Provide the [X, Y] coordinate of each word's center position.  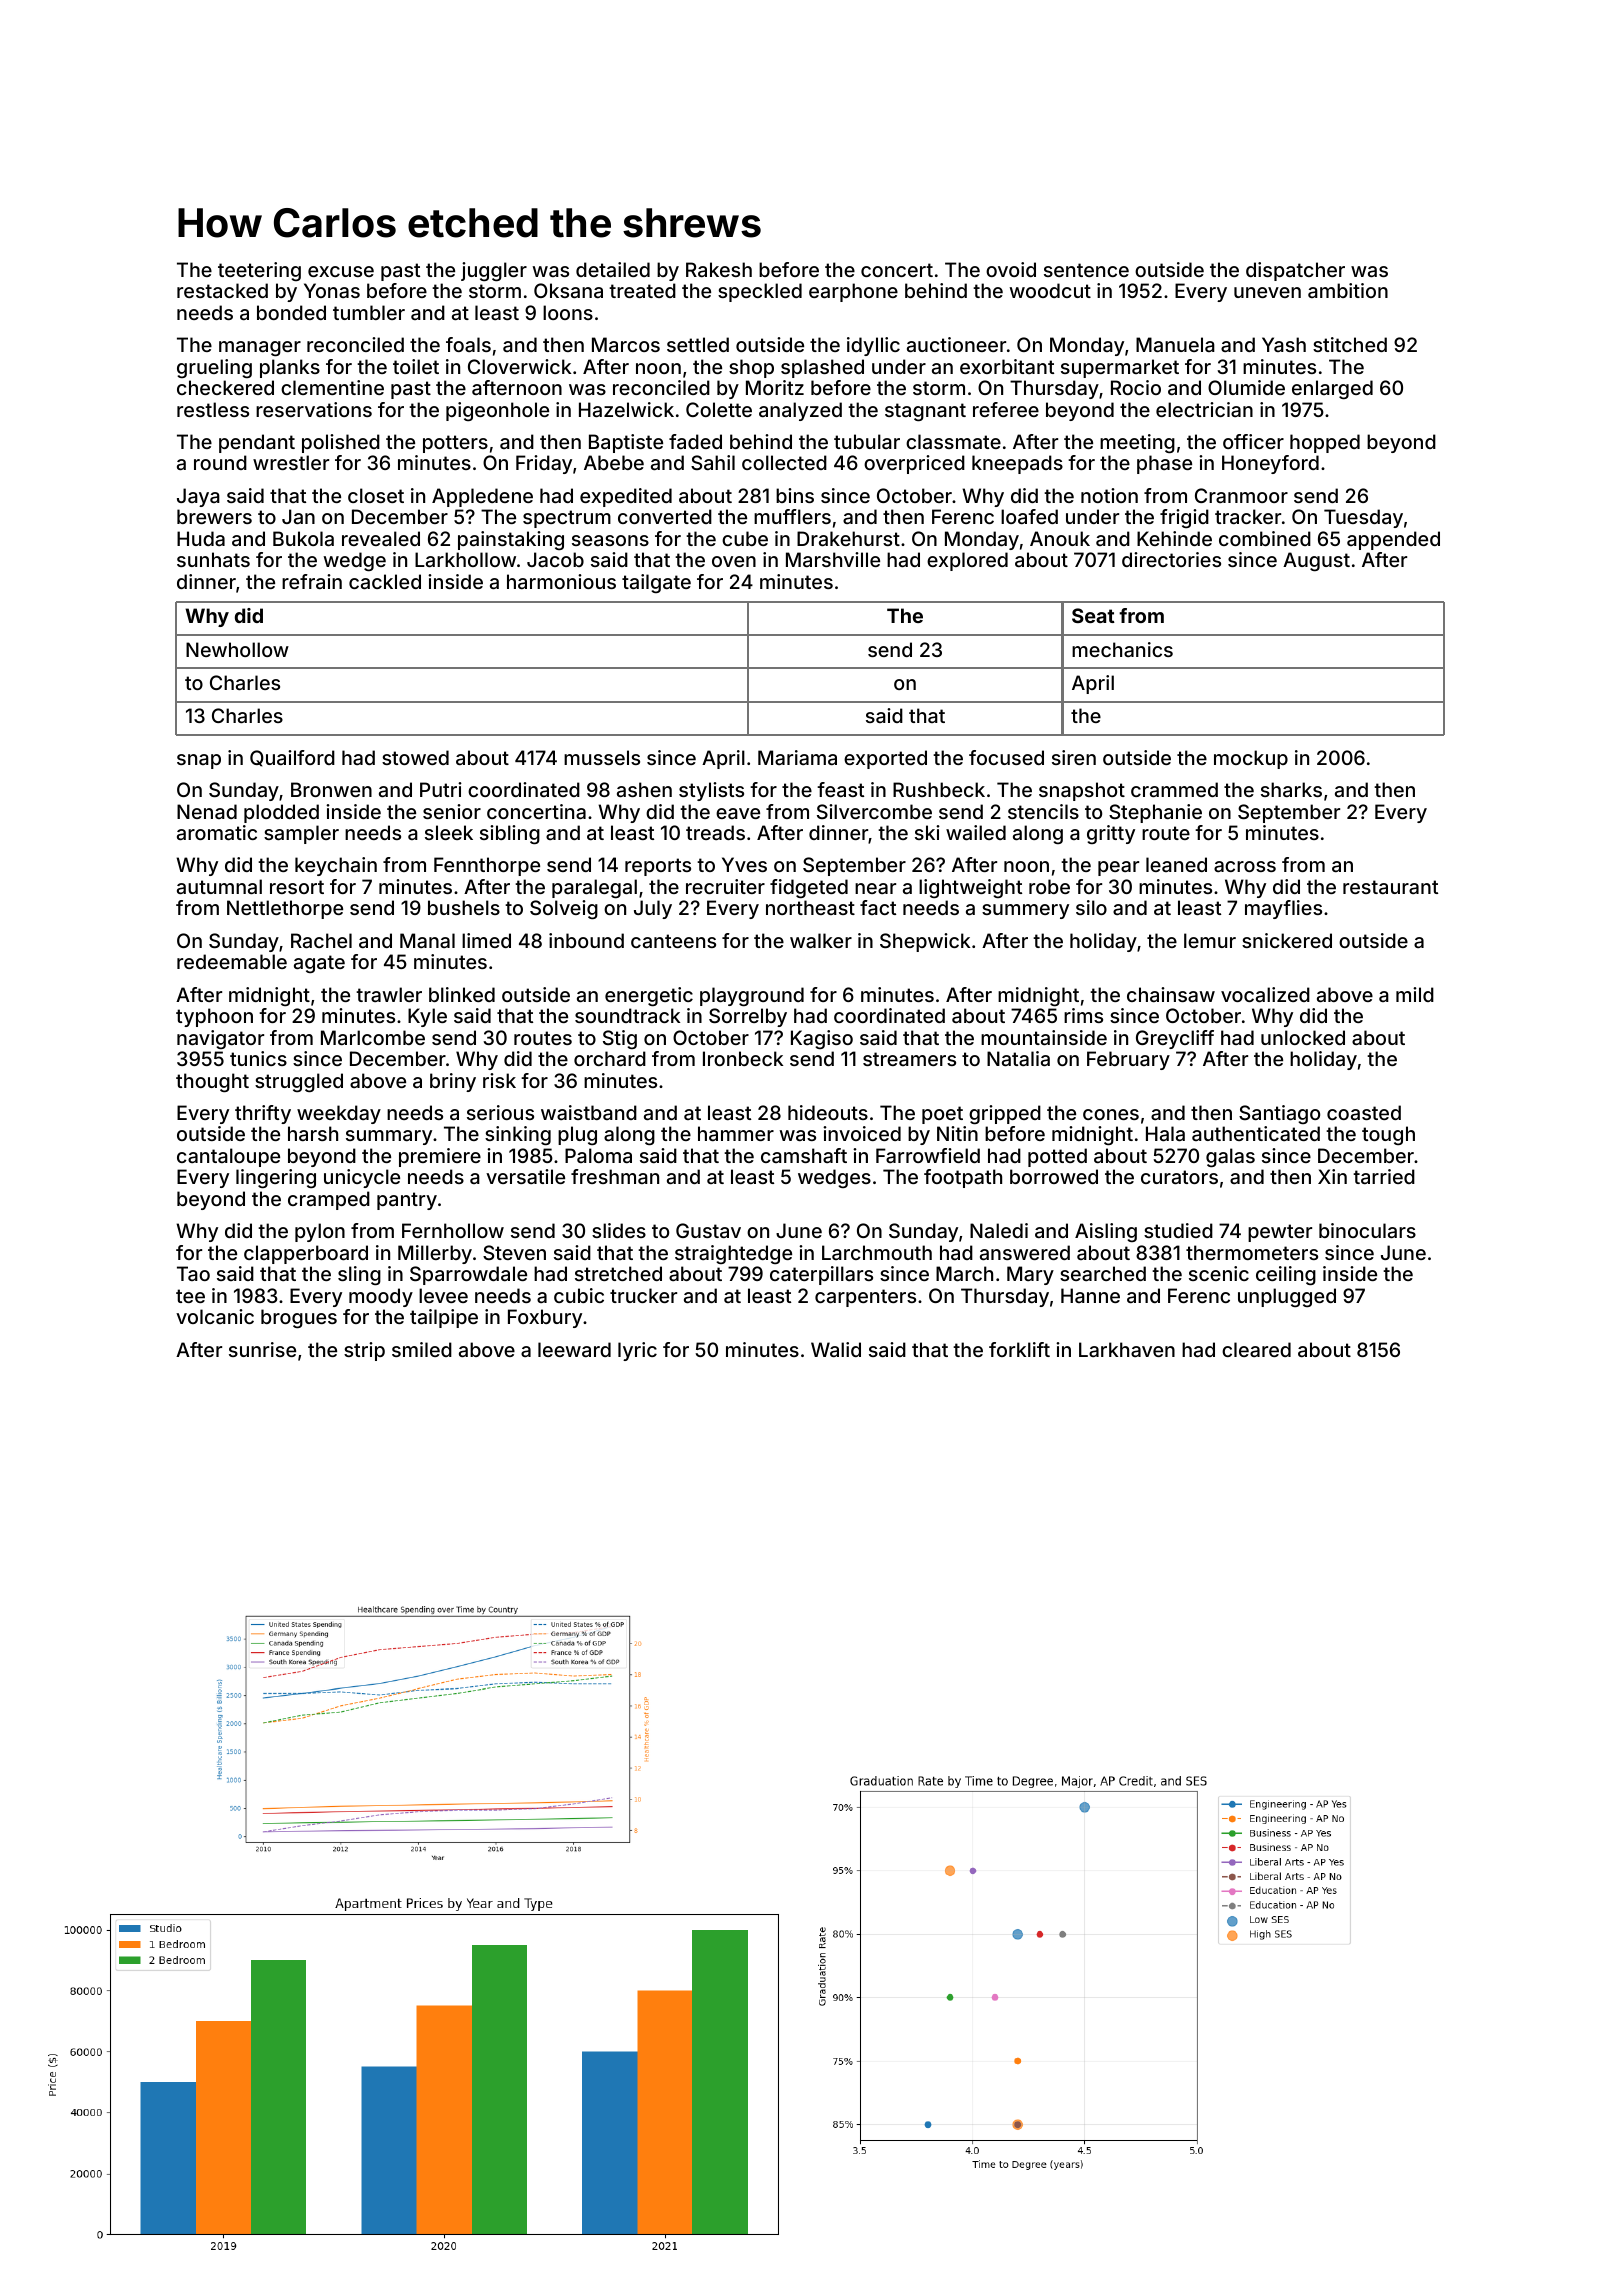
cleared [1256, 1349]
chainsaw [1171, 994]
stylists [711, 791]
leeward [574, 1349]
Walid [836, 1349]
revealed [381, 538]
